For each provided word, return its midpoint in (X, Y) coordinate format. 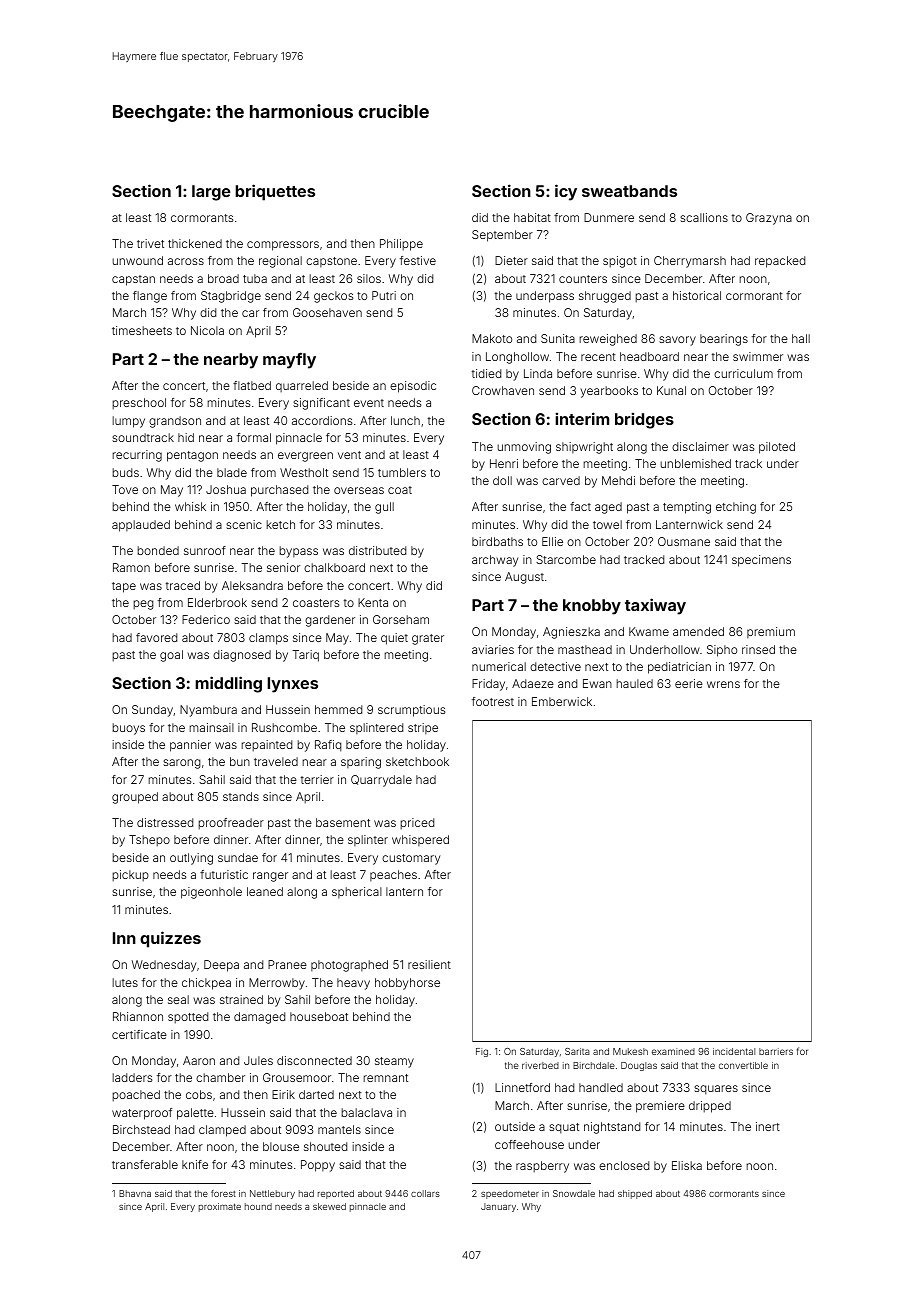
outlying (191, 859)
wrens (723, 684)
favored (156, 637)
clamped (222, 1131)
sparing (361, 763)
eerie (689, 683)
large (211, 193)
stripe (423, 728)
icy (566, 192)
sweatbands (629, 191)
